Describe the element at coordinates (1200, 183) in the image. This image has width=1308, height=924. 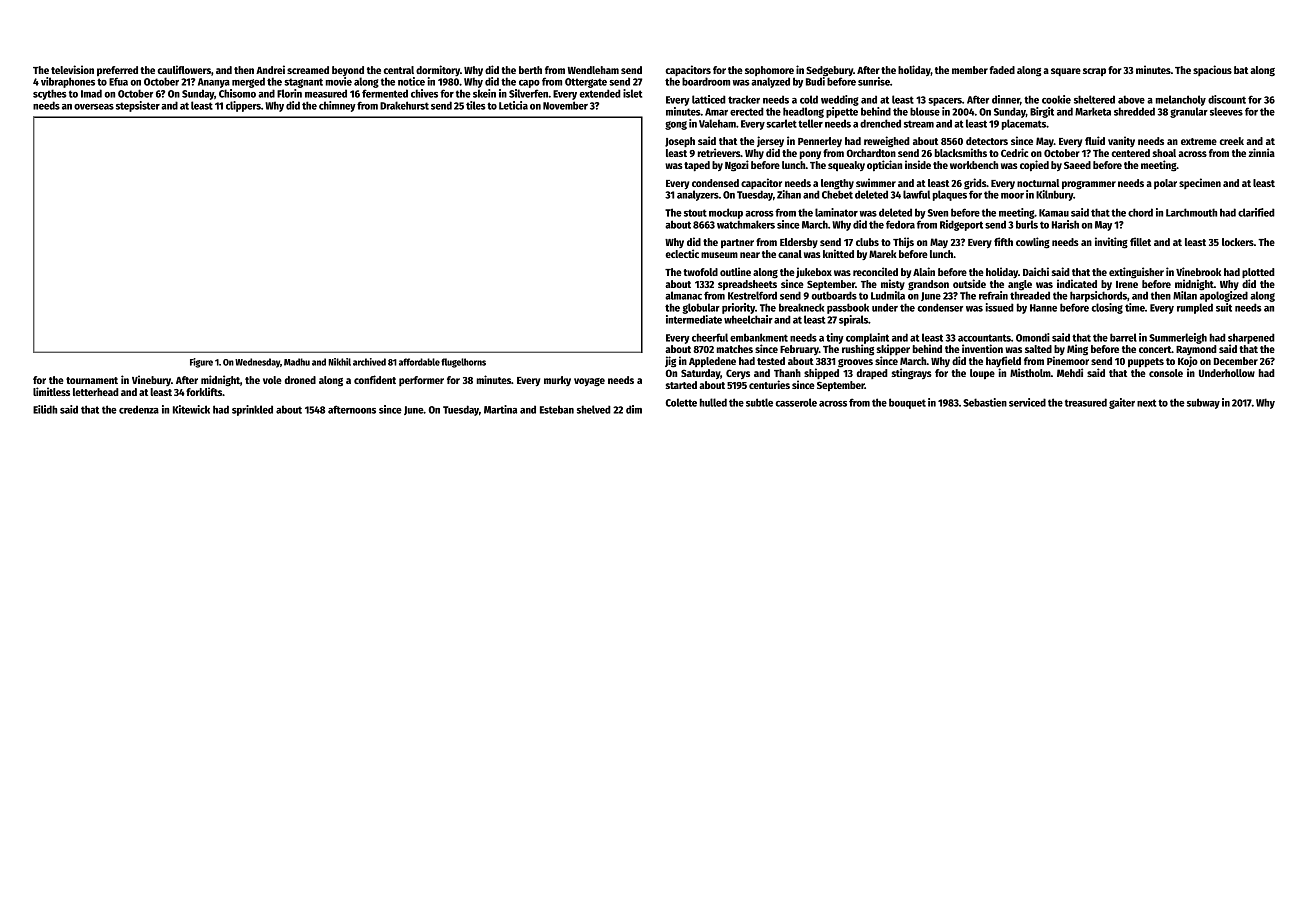
I see `specimen` at that location.
